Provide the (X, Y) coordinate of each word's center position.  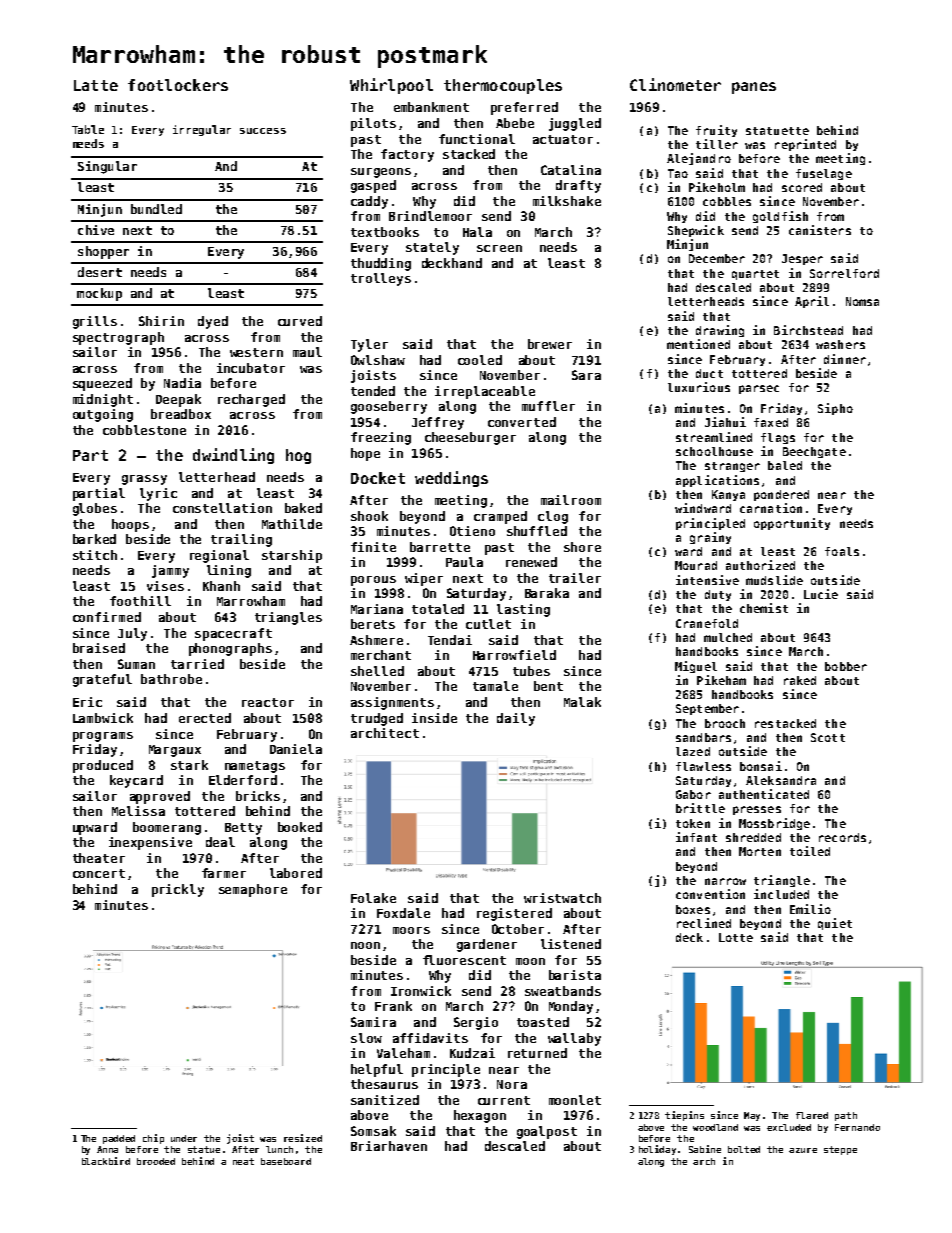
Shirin (161, 321)
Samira (373, 1022)
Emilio (810, 909)
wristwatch (562, 898)
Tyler (369, 345)
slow (366, 1038)
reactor (268, 702)
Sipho (835, 409)
